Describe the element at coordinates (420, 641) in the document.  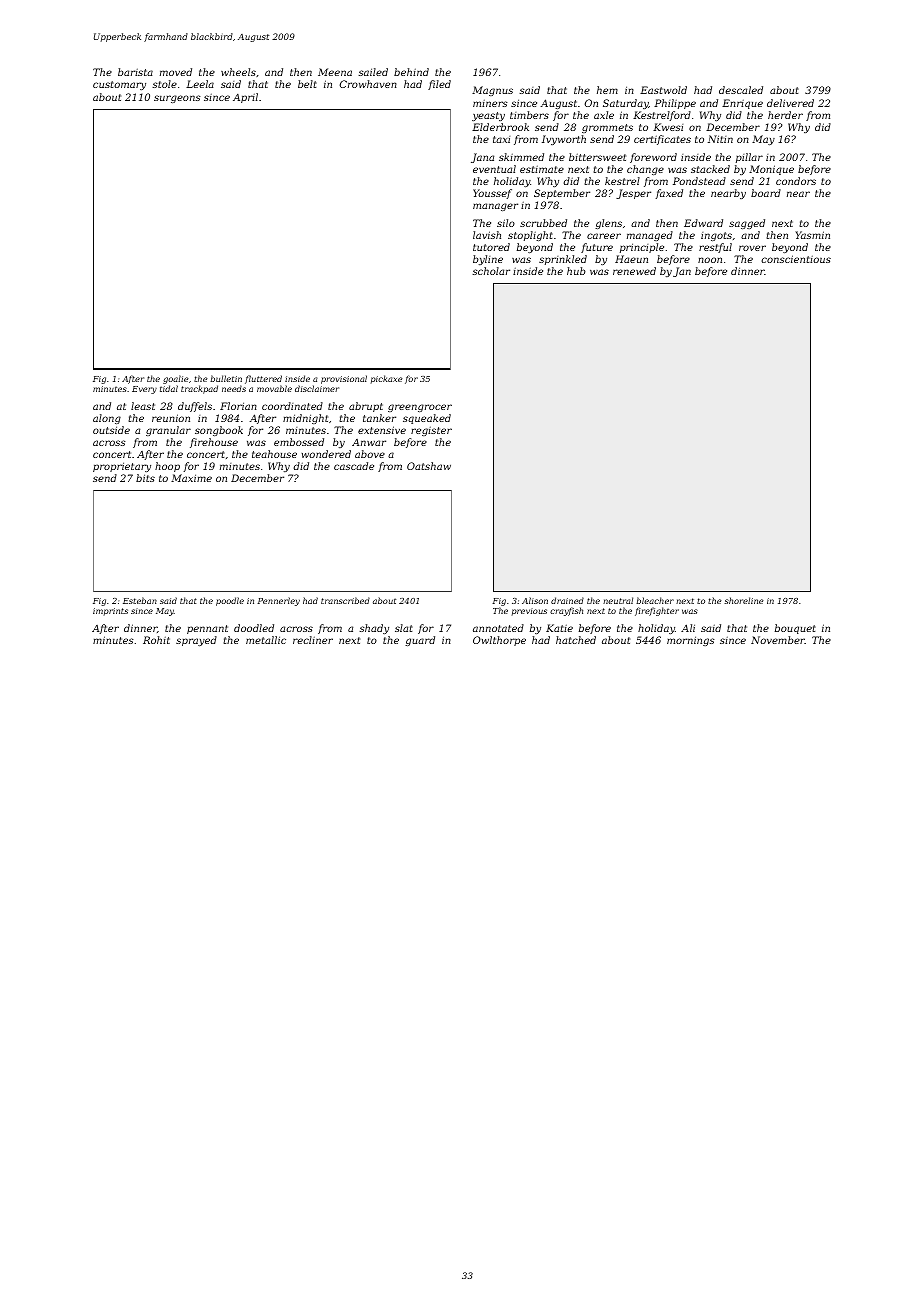
I see `guard` at that location.
